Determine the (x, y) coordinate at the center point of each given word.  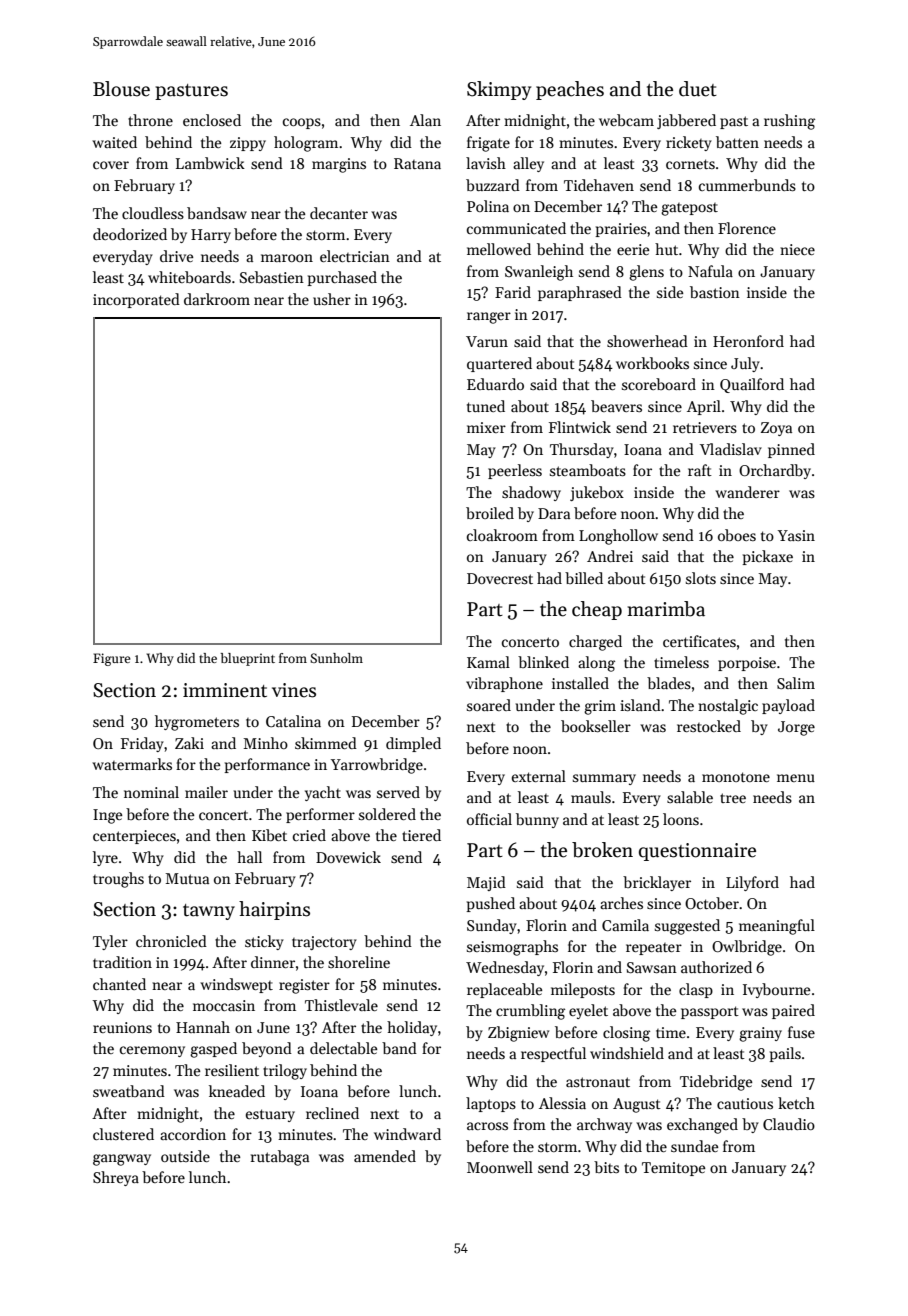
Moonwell (500, 1167)
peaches (570, 90)
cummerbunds (747, 185)
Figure (112, 659)
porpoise (747, 664)
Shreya (116, 1178)
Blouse (121, 89)
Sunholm (336, 658)
